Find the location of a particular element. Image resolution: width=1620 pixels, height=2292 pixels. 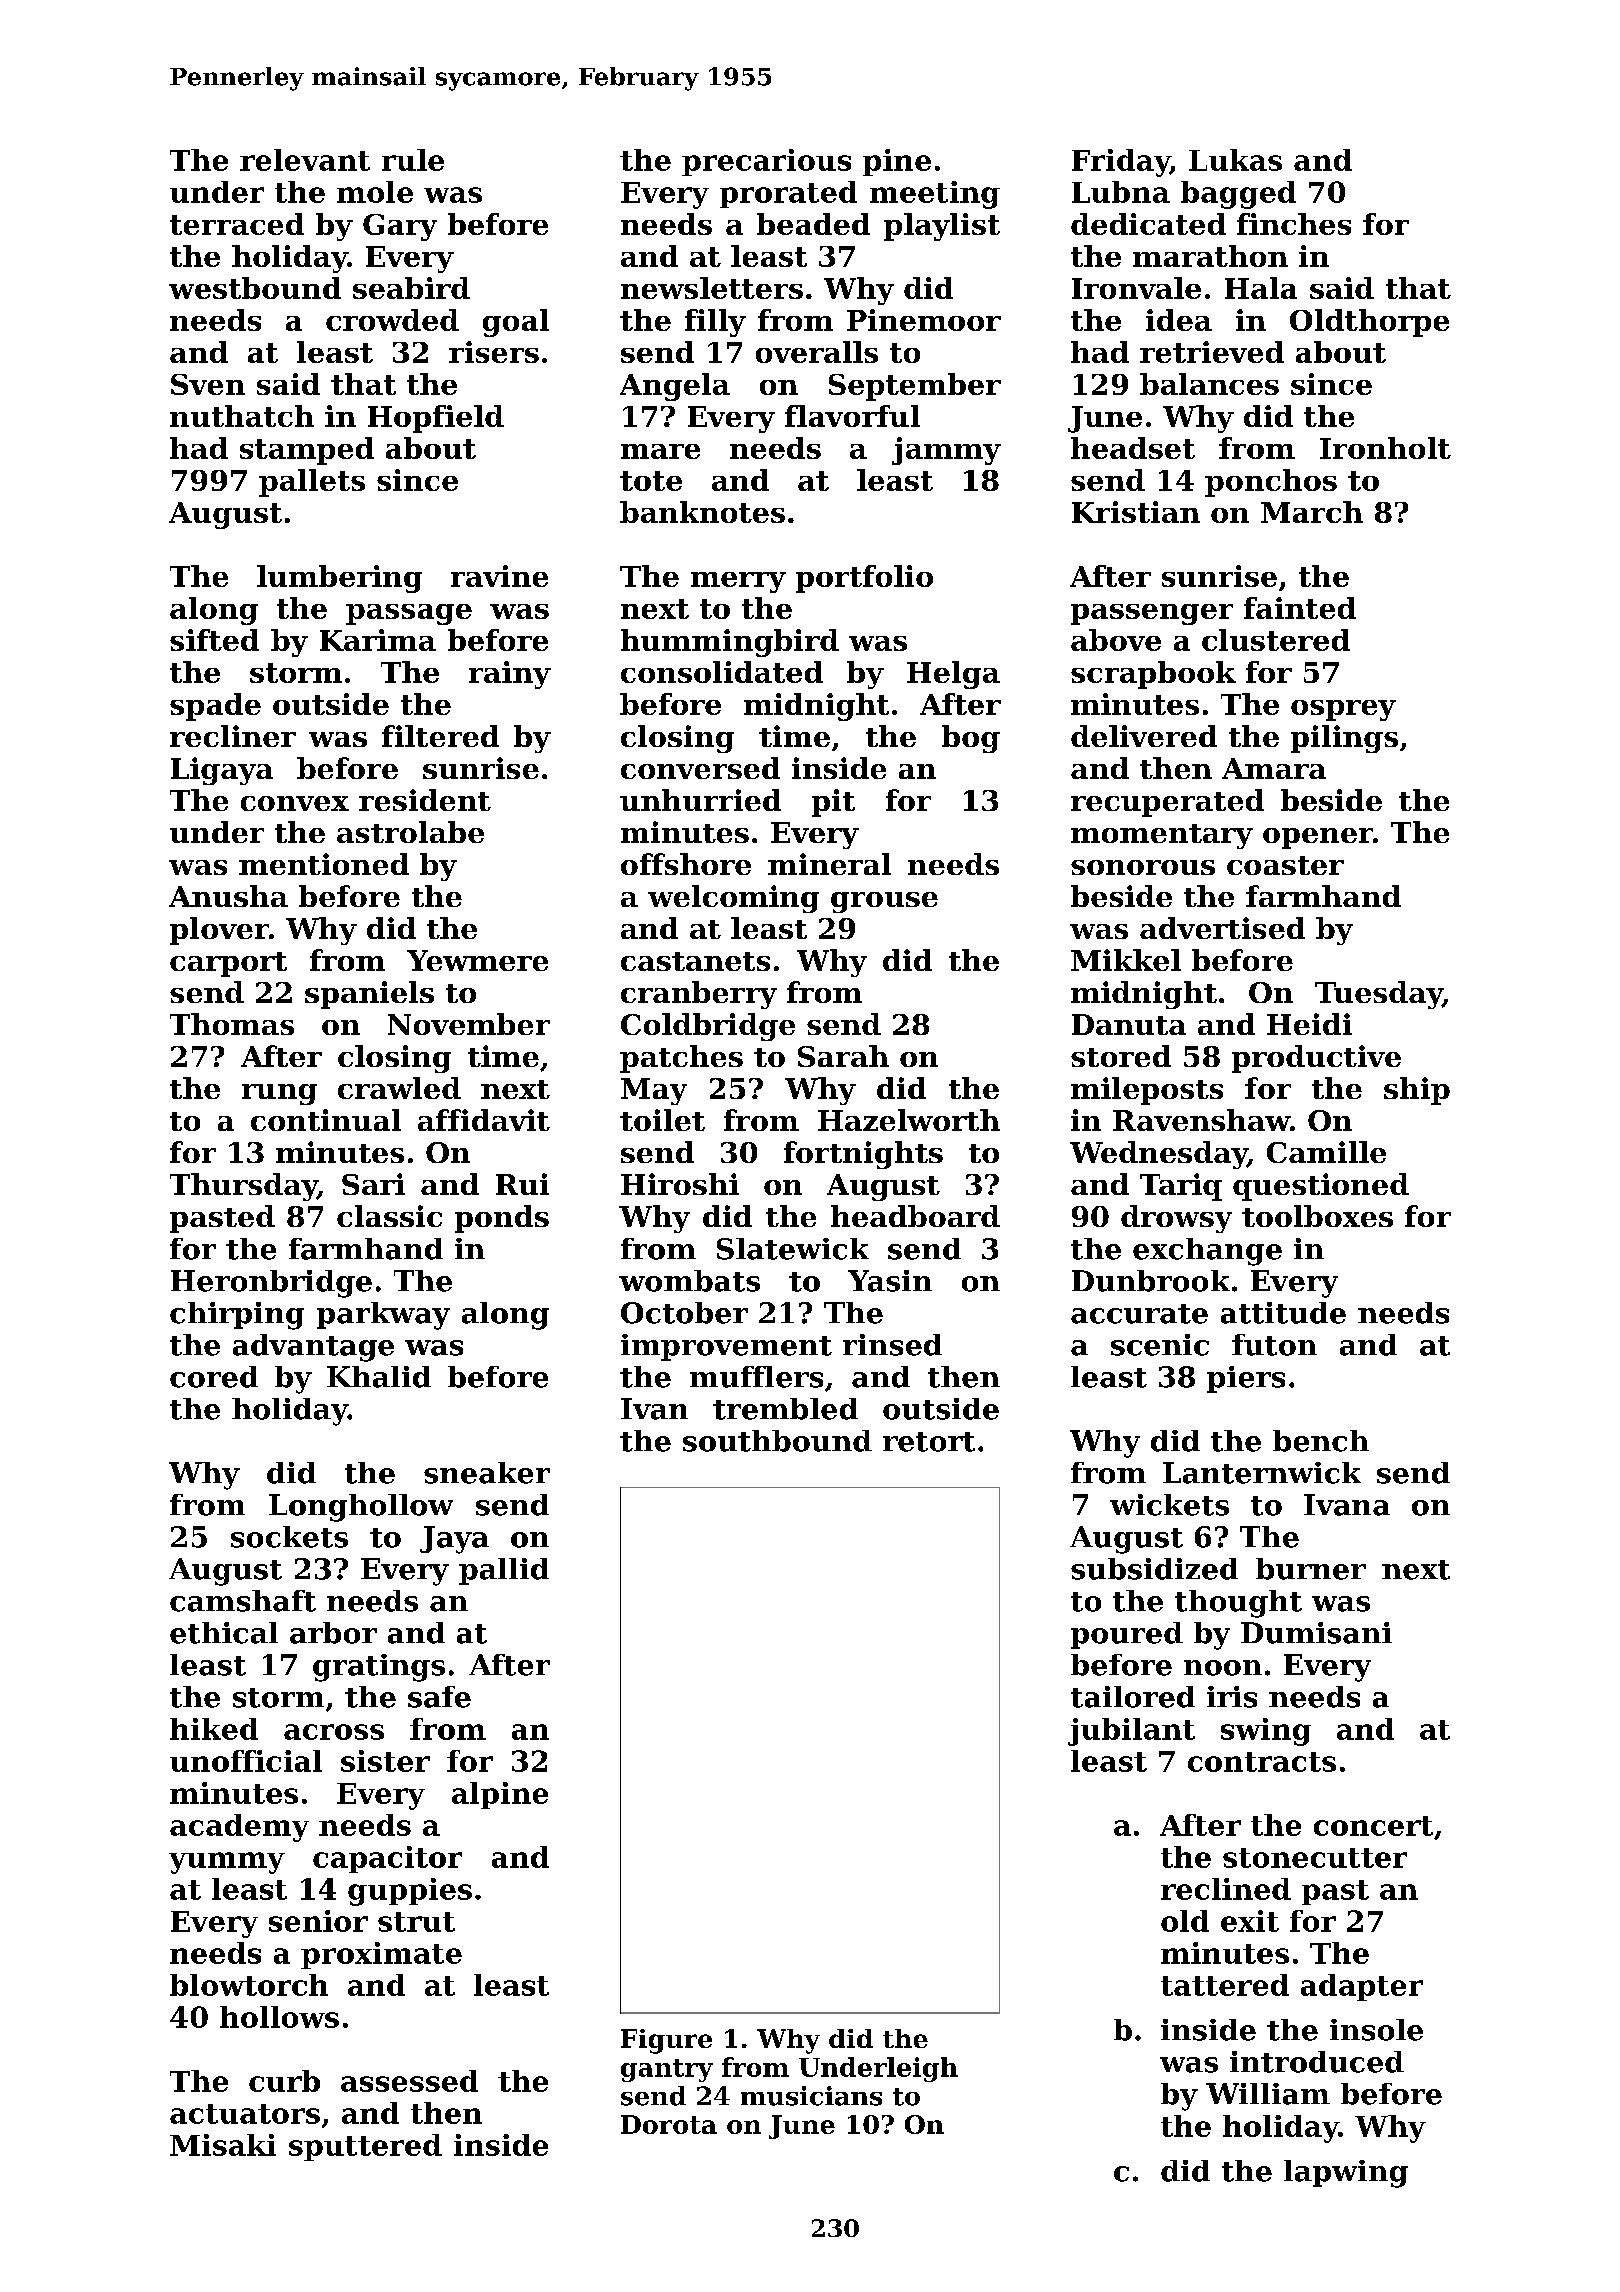

sputtered is located at coordinates (365, 2147).
